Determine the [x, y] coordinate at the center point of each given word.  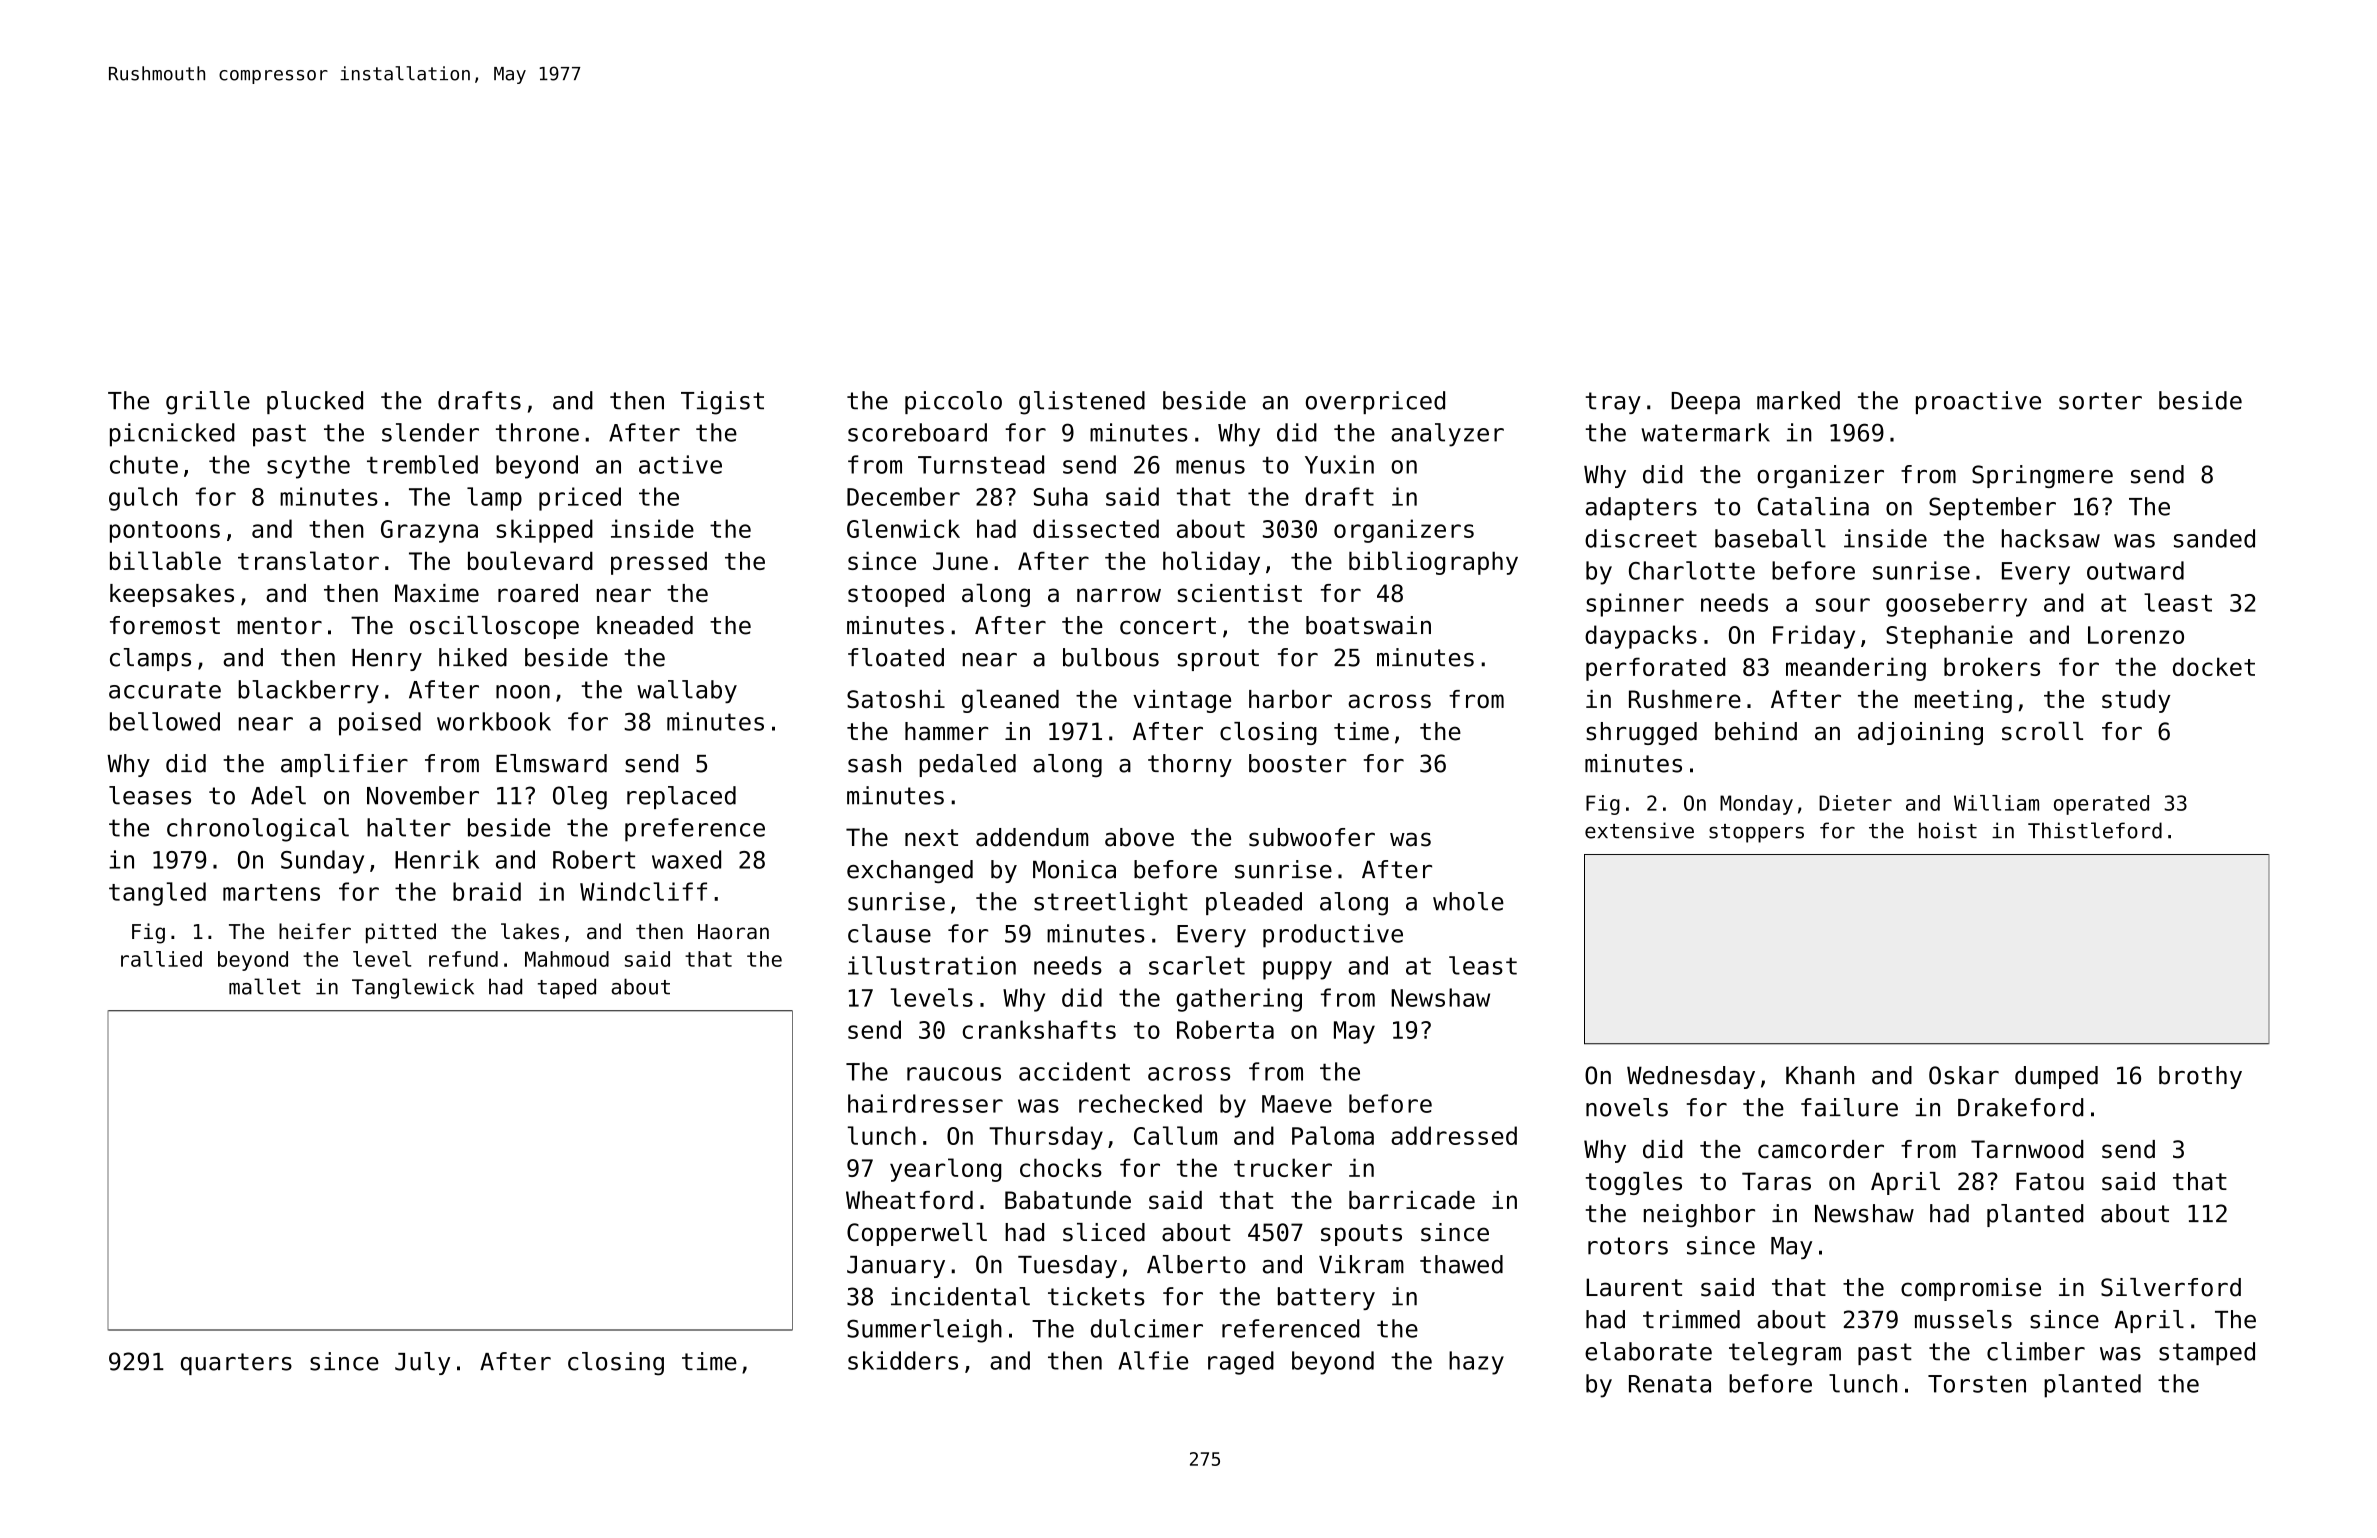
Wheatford [909, 1200]
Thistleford [2095, 830]
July [422, 1363]
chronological [258, 830]
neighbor [1699, 1216]
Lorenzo [2136, 635]
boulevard [530, 560]
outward [2135, 570]
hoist [1948, 830]
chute [144, 464]
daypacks [1641, 637]
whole [1468, 901]
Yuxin [1339, 464]
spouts [1361, 1235]
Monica [1074, 869]
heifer [315, 931]
